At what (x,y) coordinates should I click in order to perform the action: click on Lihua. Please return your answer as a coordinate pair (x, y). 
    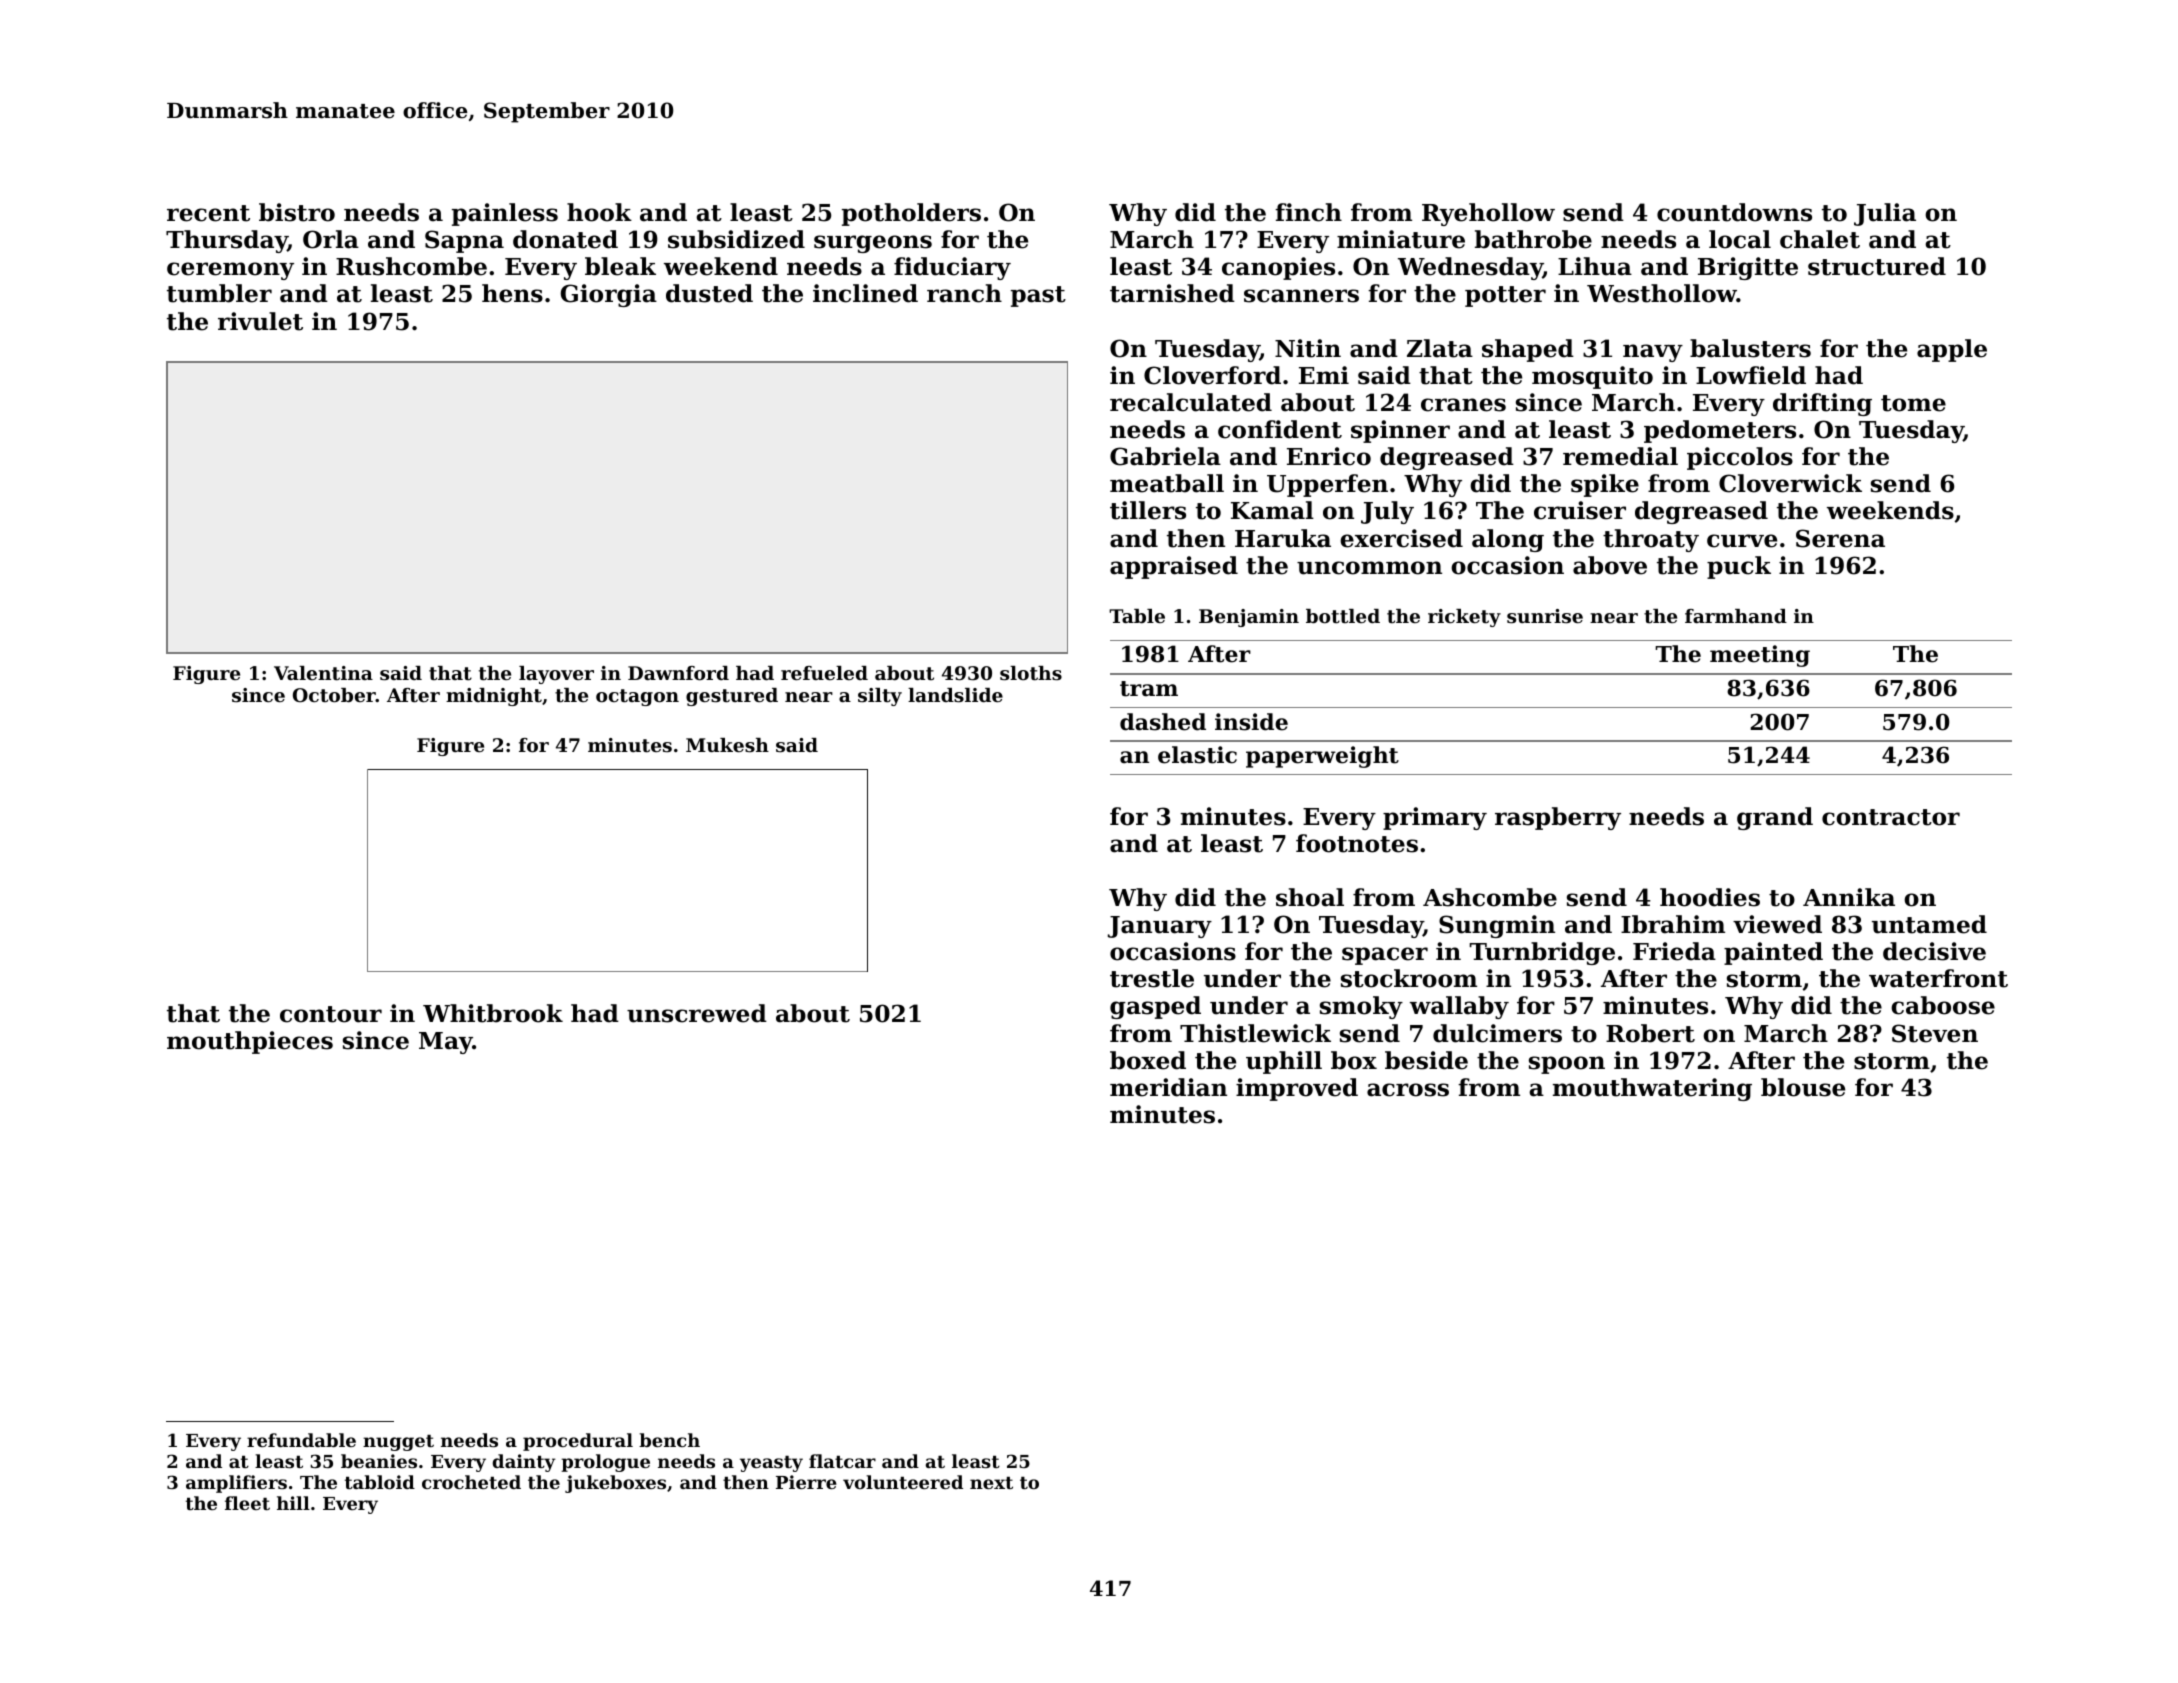
    Looking at the image, I should click on (1595, 266).
